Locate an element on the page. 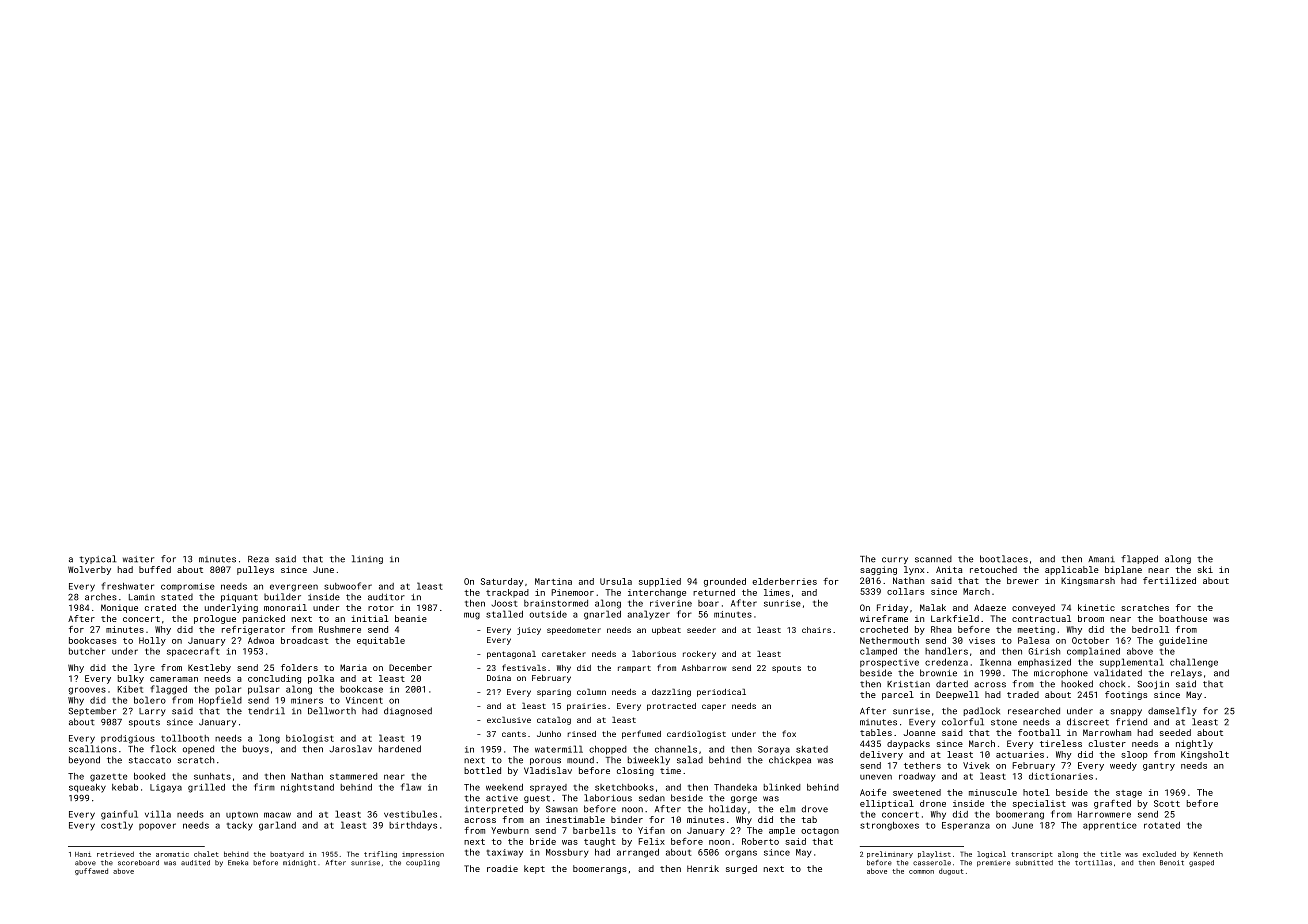 The height and width of the page is (924, 1308). lining is located at coordinates (367, 559).
